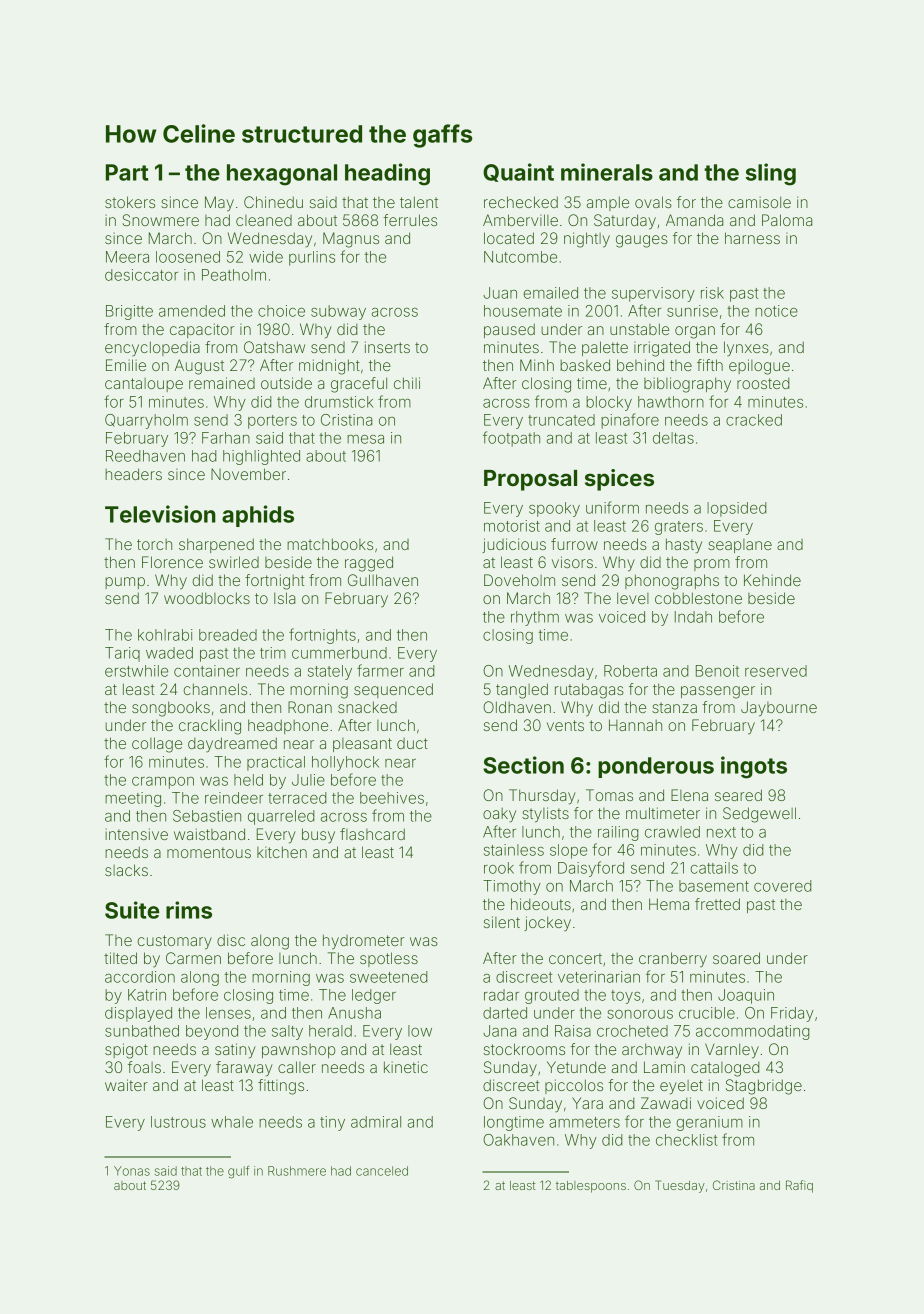  I want to click on hexagonal, so click(282, 175).
